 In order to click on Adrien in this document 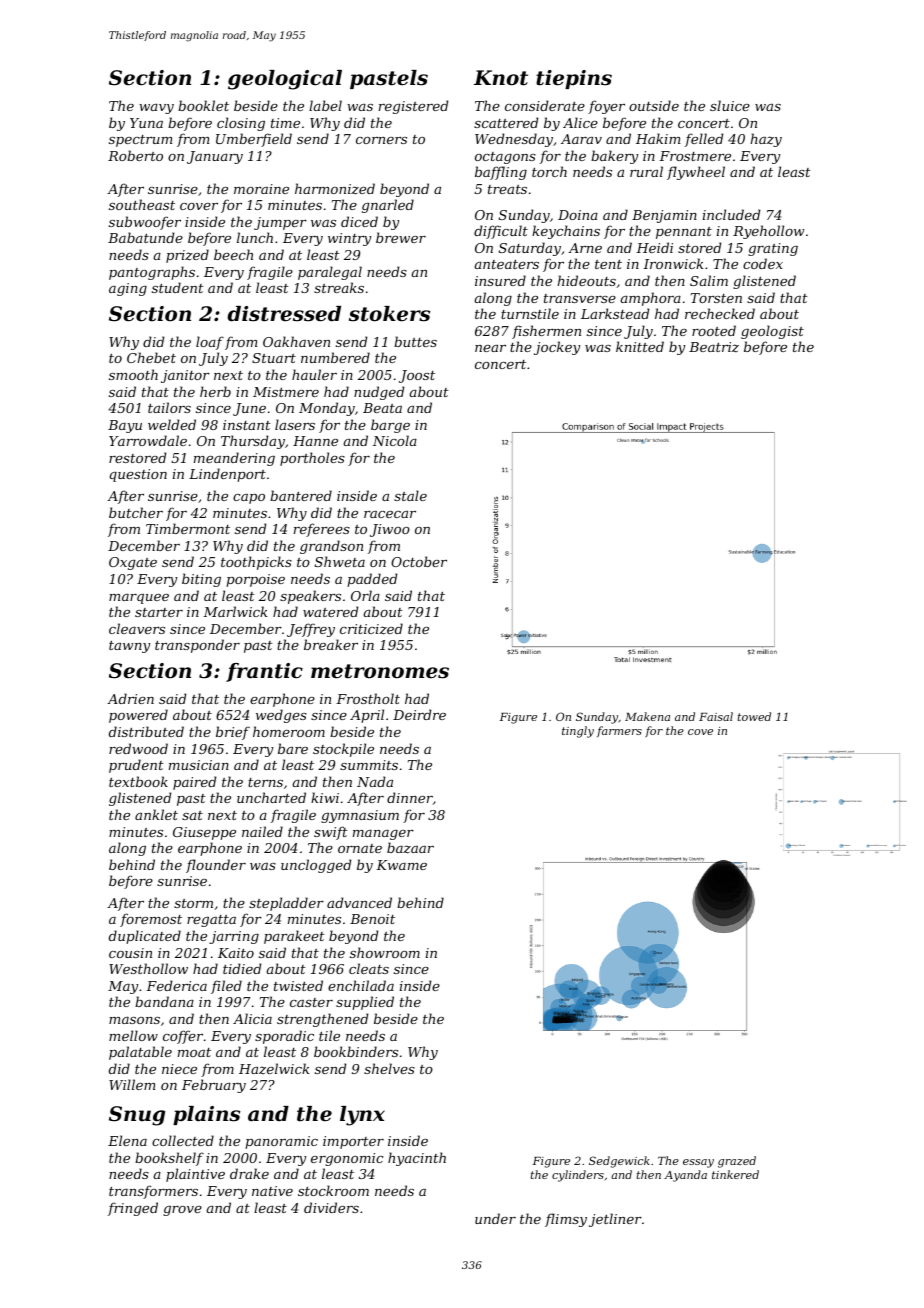, I will do `click(130, 698)`.
